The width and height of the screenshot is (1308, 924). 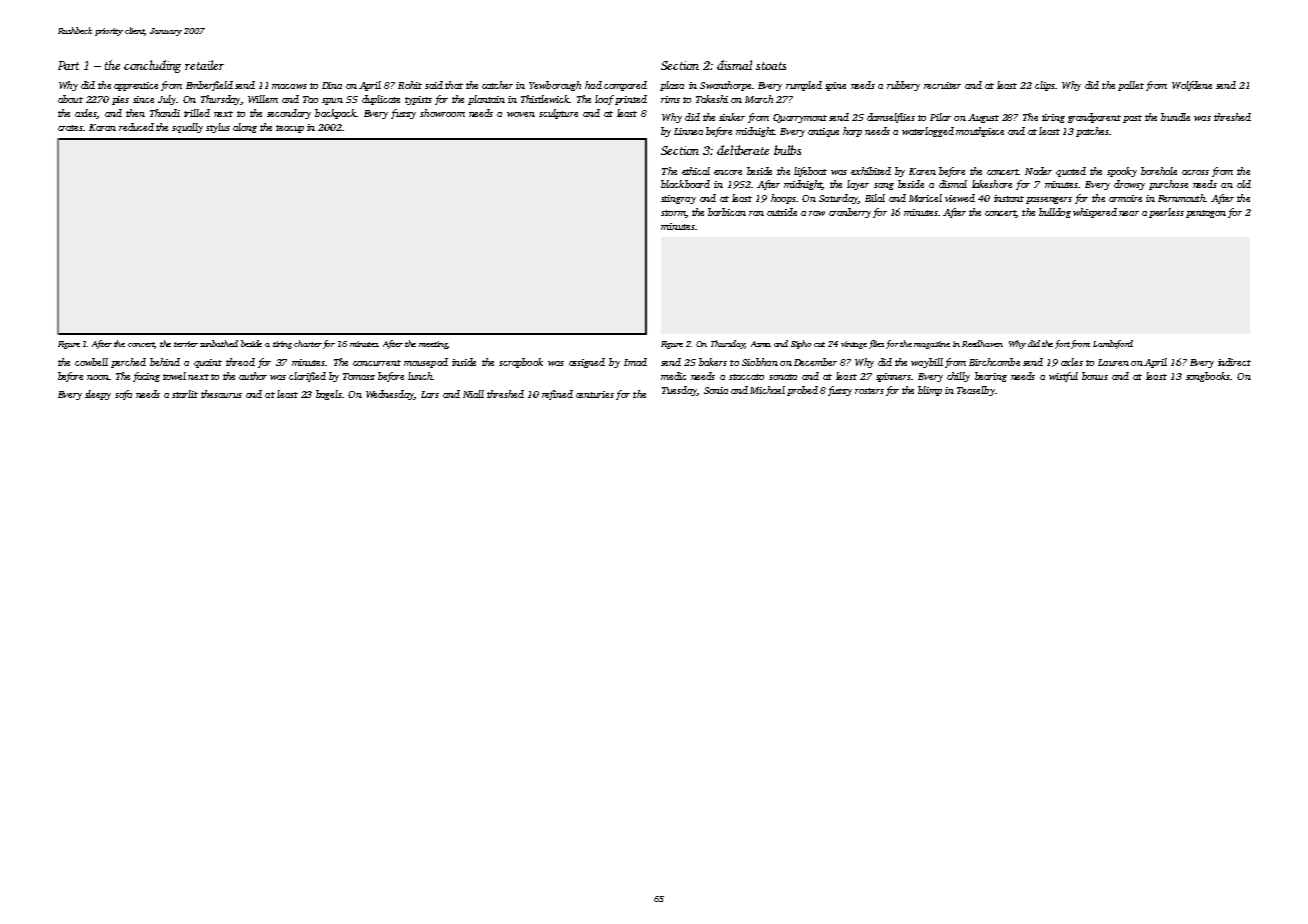 What do you see at coordinates (727, 212) in the screenshot?
I see `barbican` at bounding box center [727, 212].
